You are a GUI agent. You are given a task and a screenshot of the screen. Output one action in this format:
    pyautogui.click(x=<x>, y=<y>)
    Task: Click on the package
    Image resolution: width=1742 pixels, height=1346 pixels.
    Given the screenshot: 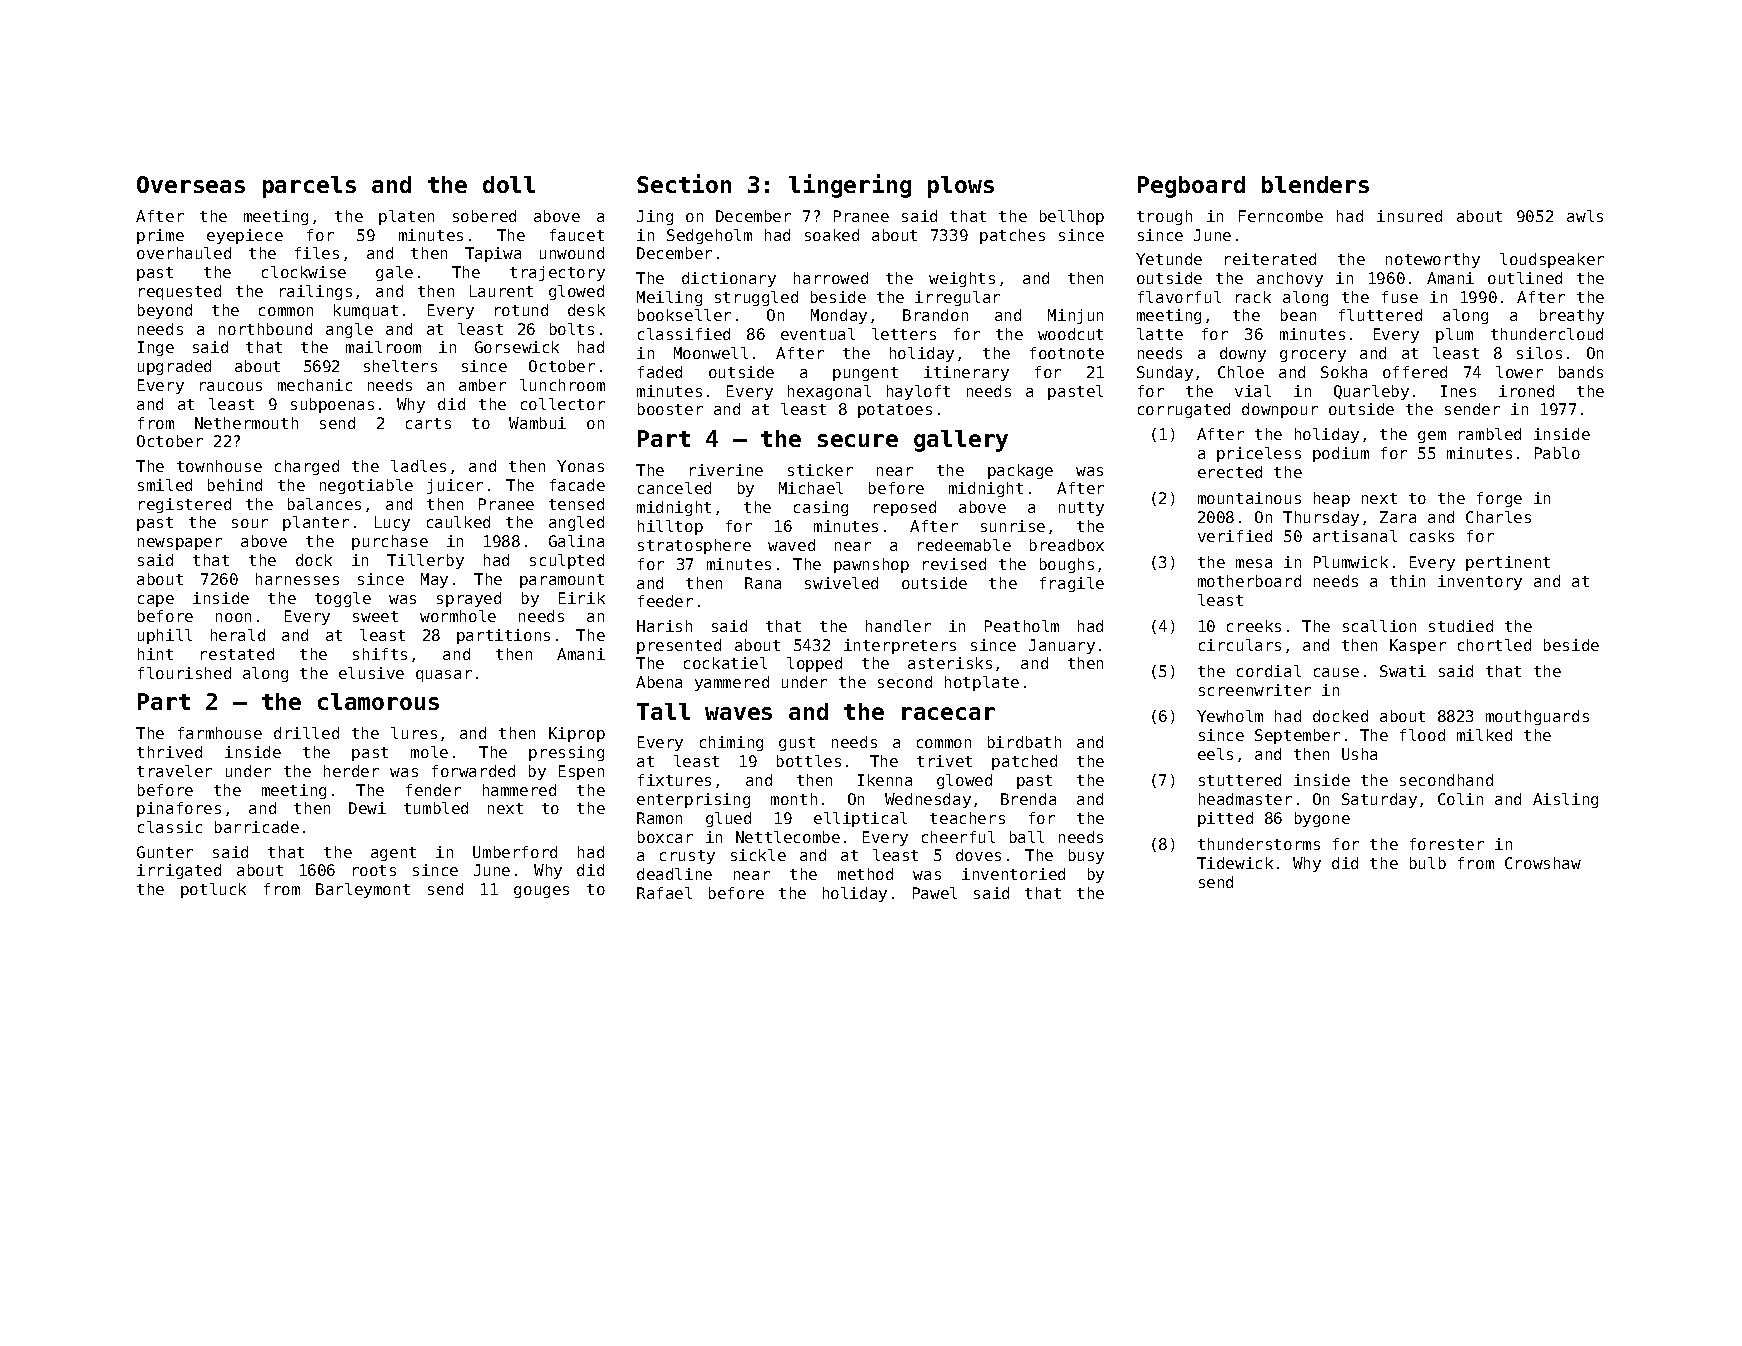 What is the action you would take?
    pyautogui.click(x=1020, y=471)
